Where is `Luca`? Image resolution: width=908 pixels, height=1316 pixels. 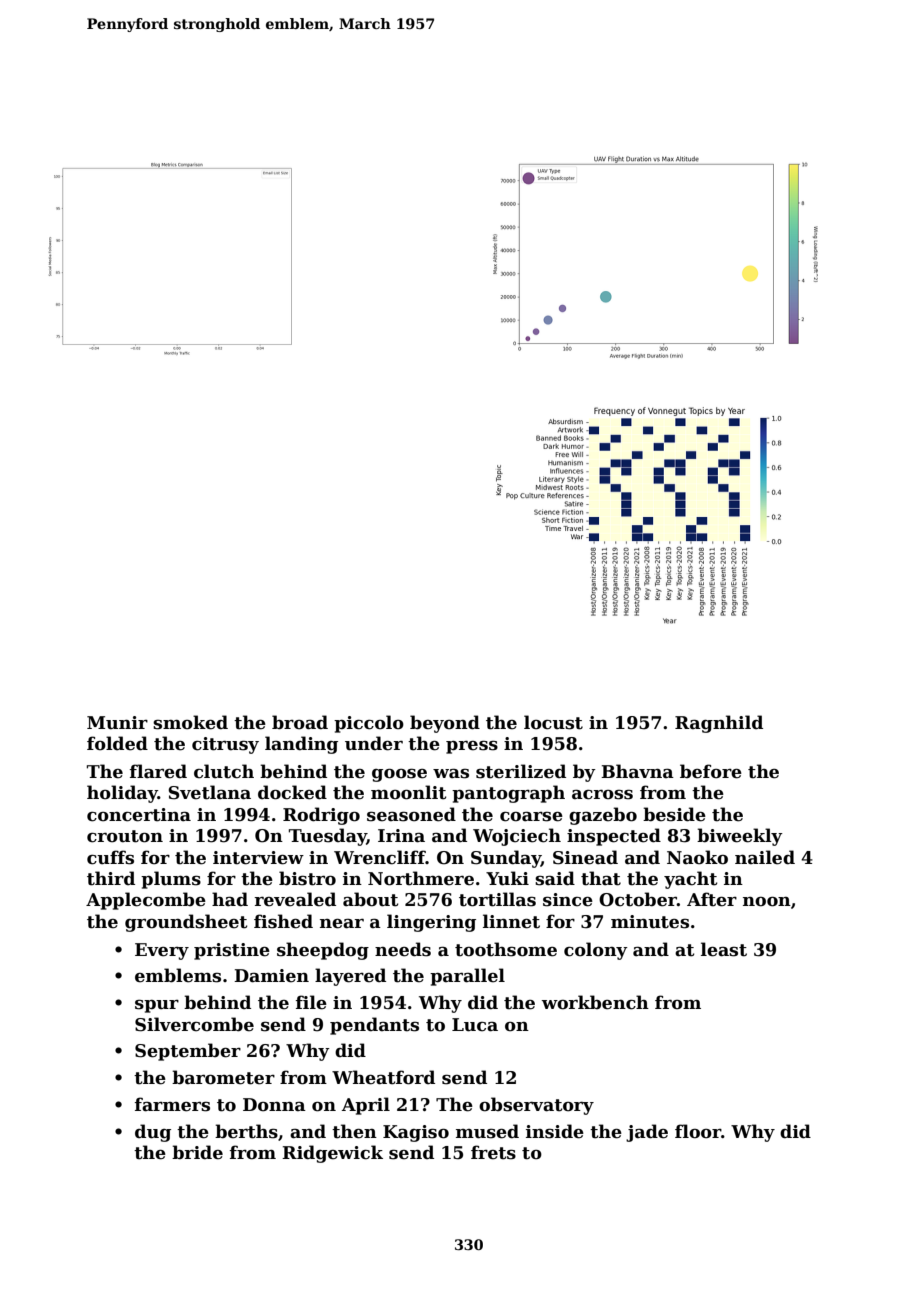
Luca is located at coordinates (475, 1025).
